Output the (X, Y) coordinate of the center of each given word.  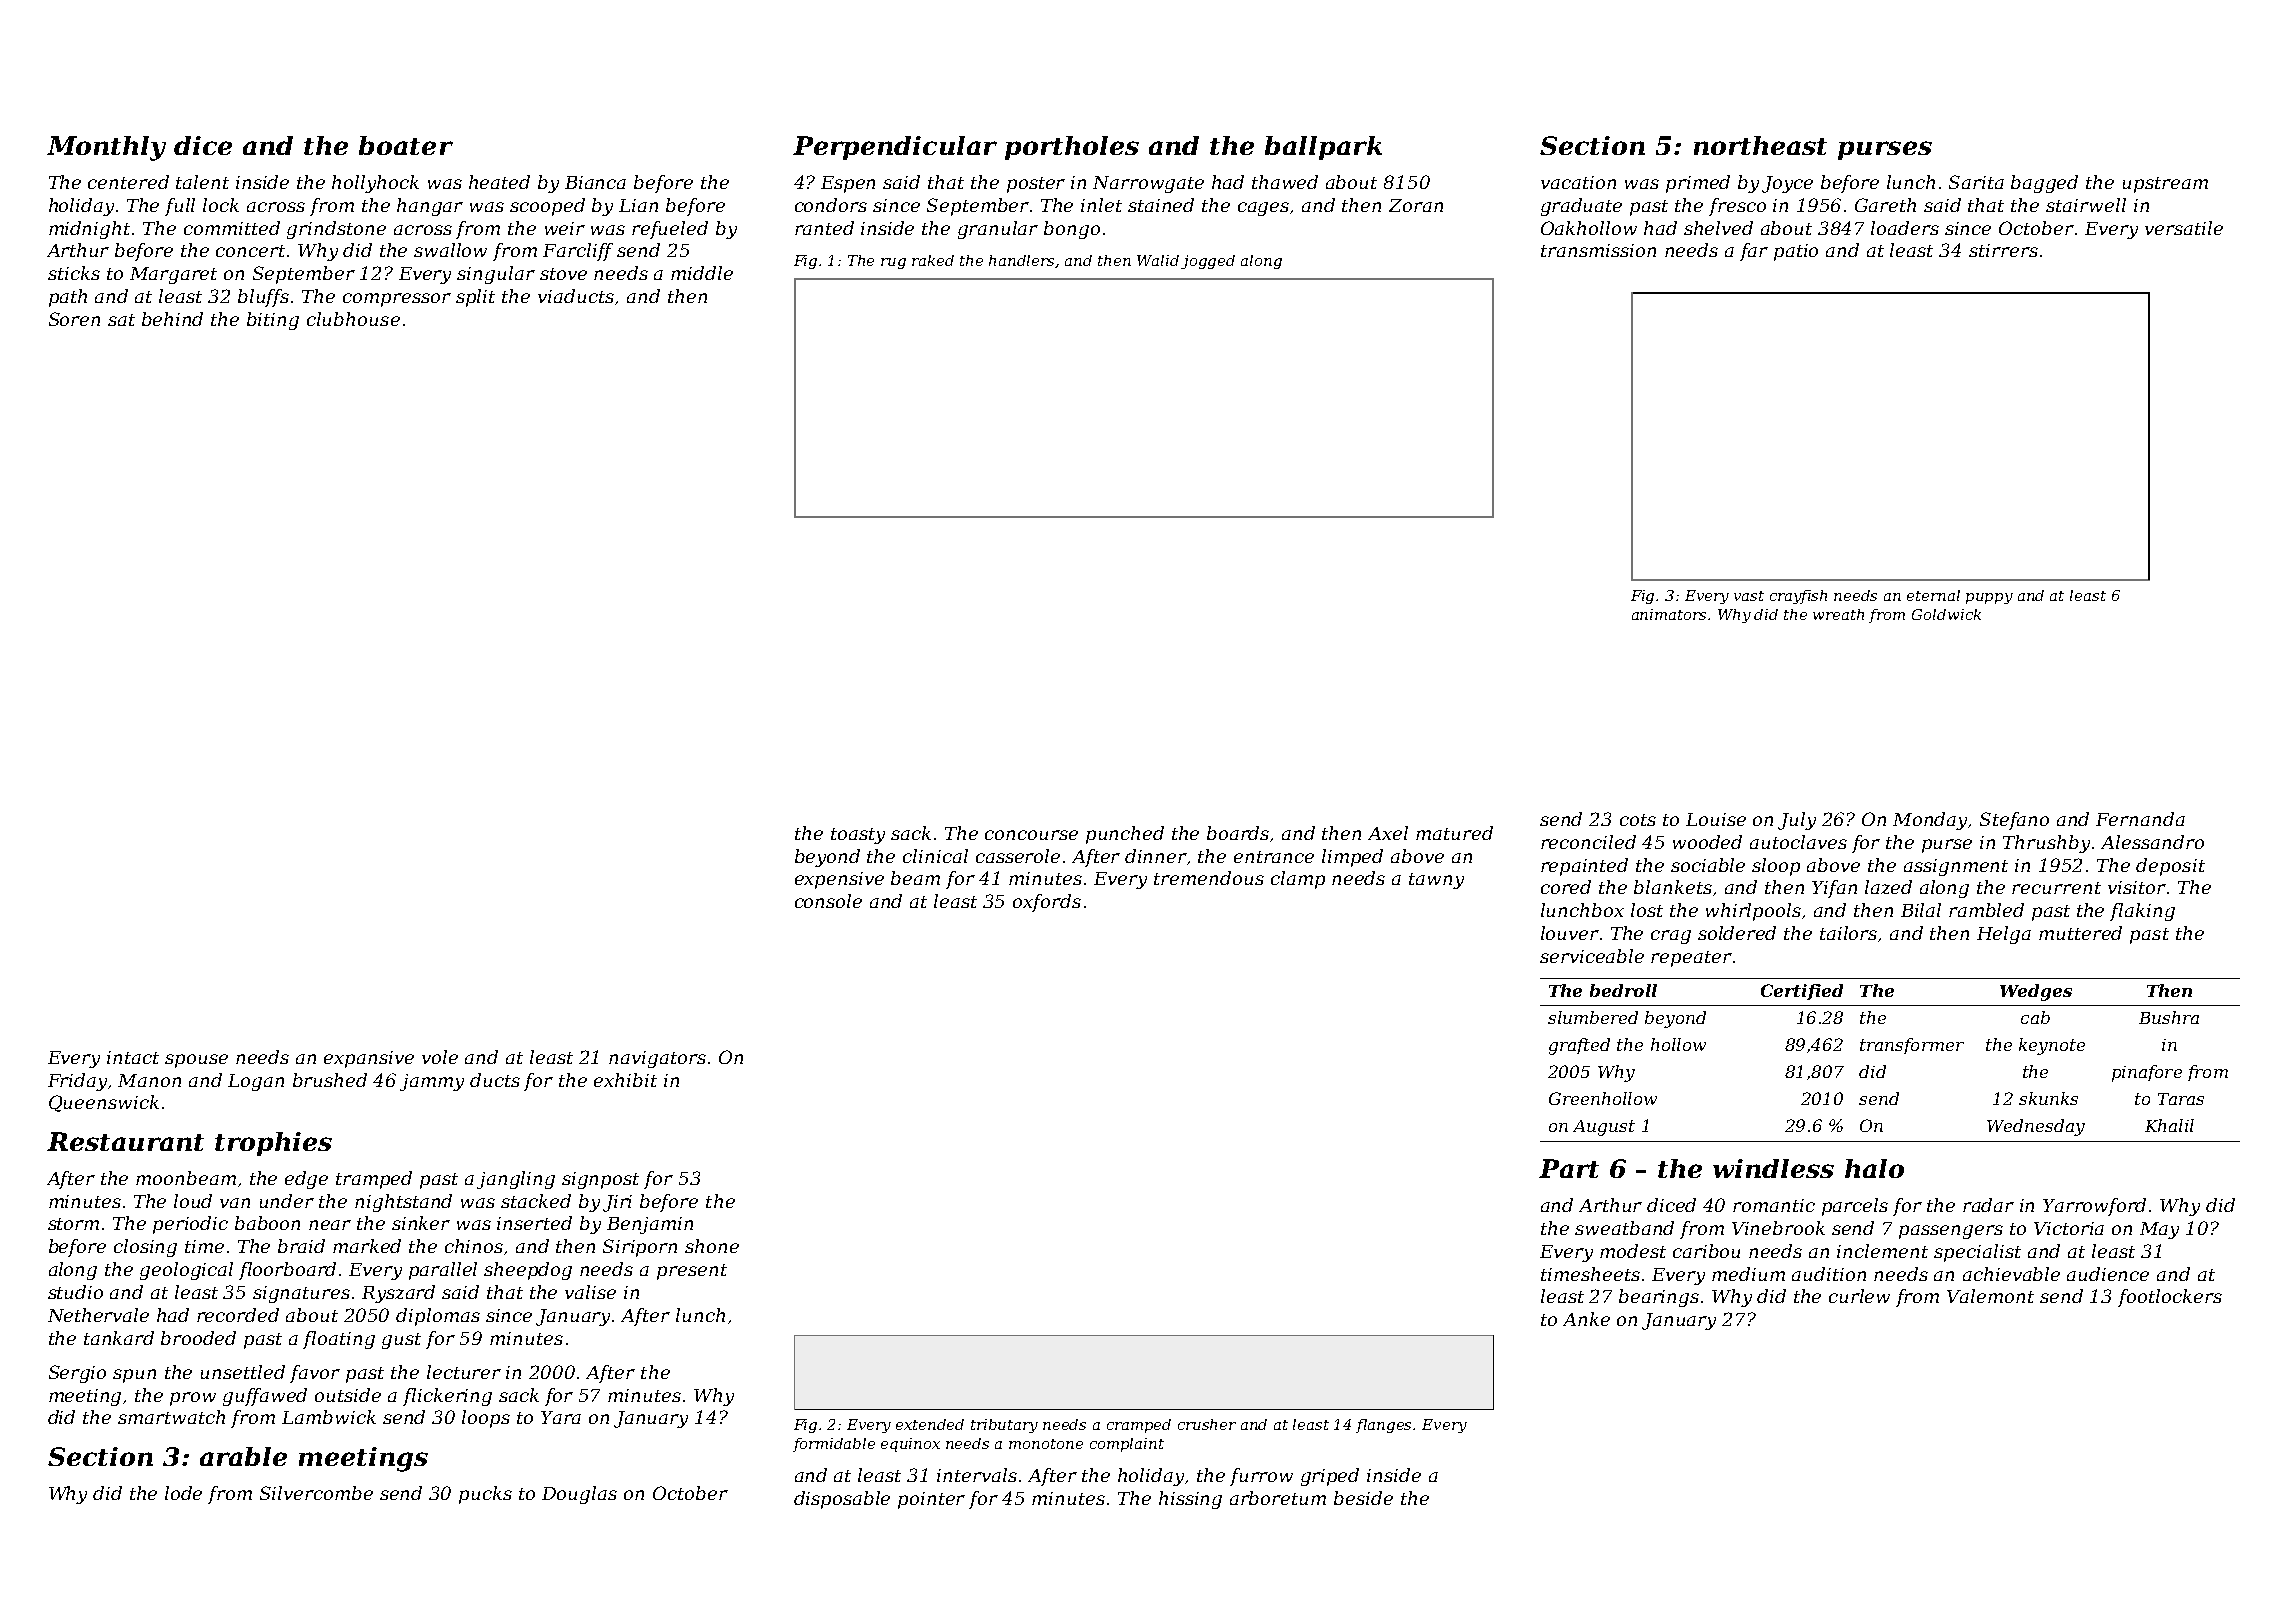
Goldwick (1946, 614)
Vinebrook (1778, 1228)
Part (1569, 1168)
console (828, 901)
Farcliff (578, 252)
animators (1669, 614)
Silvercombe (316, 1493)
